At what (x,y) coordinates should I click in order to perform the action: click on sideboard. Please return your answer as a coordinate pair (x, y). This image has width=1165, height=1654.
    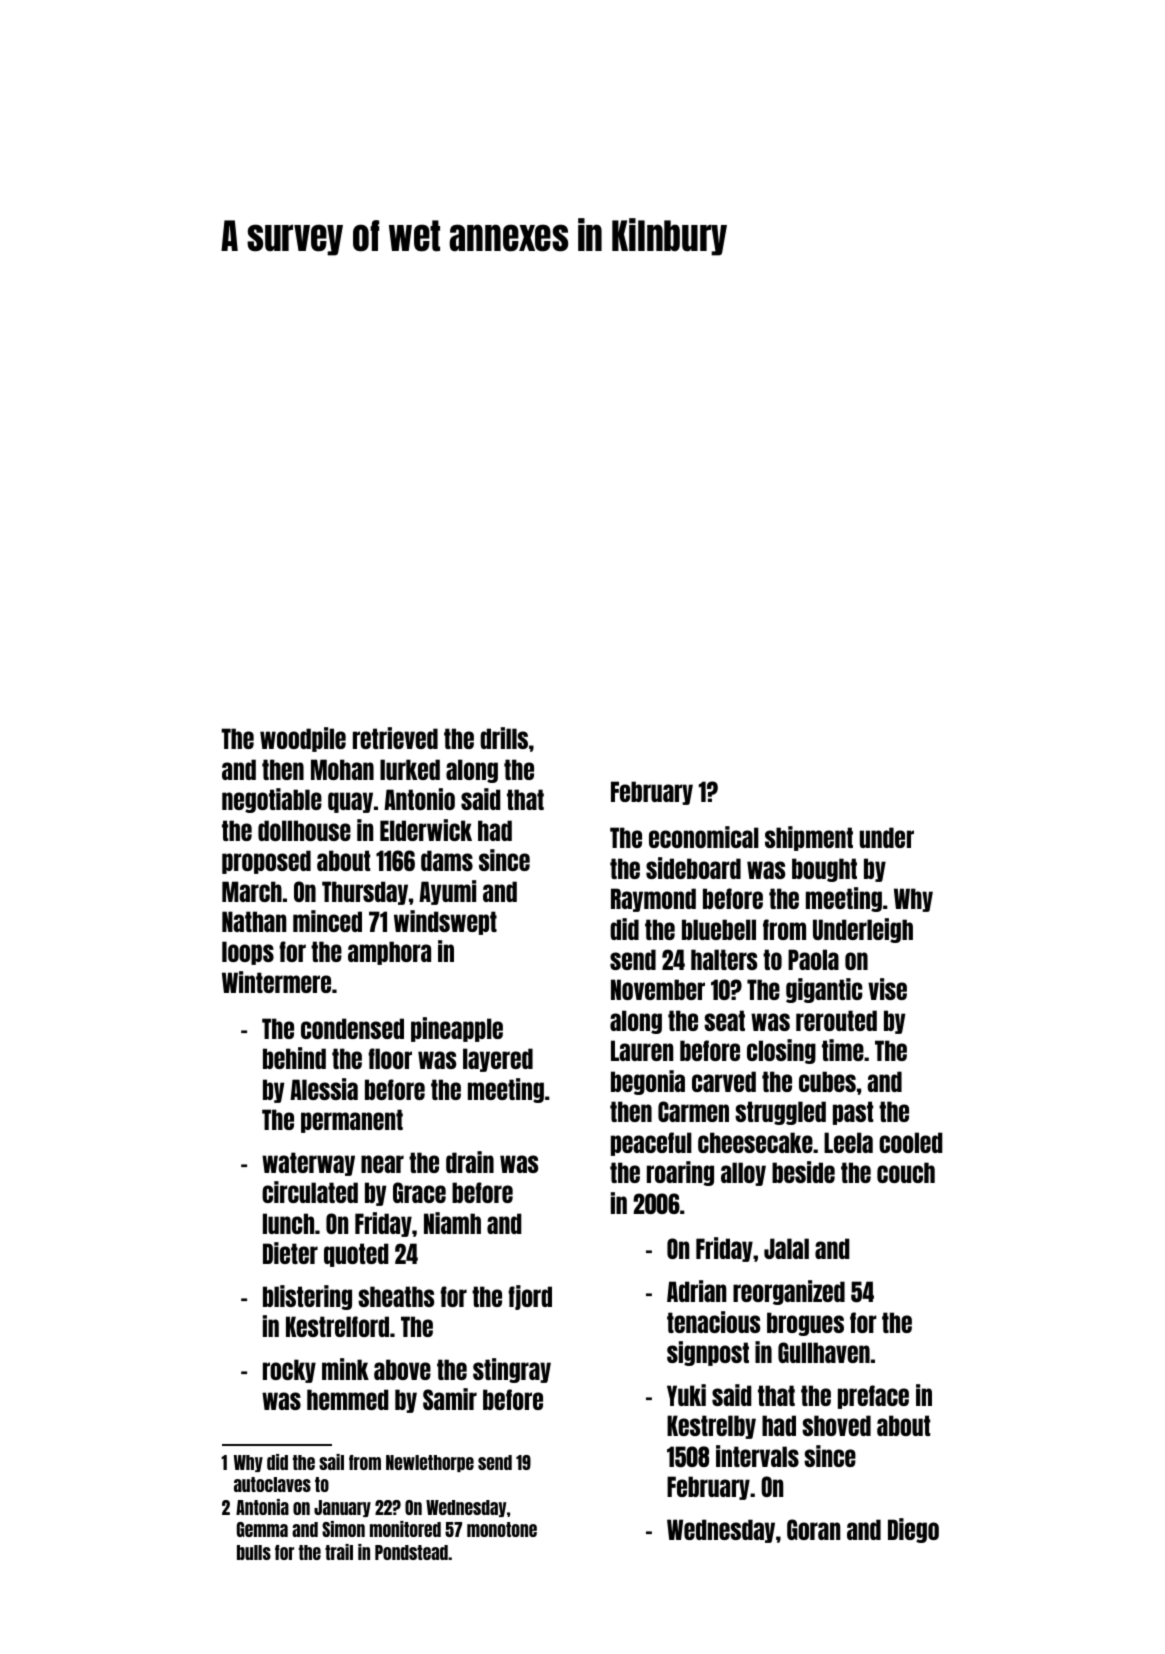
    Looking at the image, I should click on (693, 868).
